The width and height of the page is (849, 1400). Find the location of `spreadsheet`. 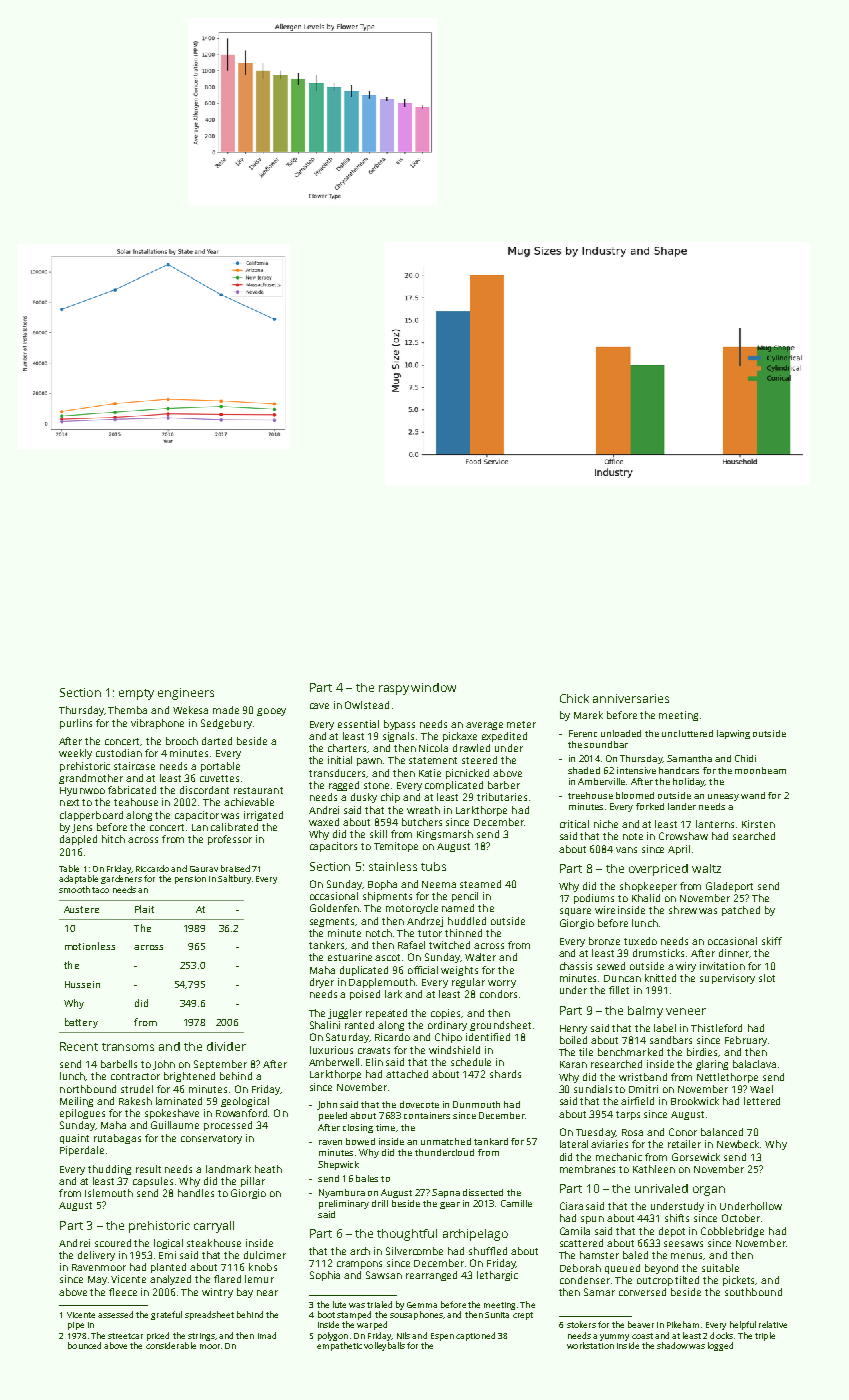

spreadsheet is located at coordinates (209, 1315).
